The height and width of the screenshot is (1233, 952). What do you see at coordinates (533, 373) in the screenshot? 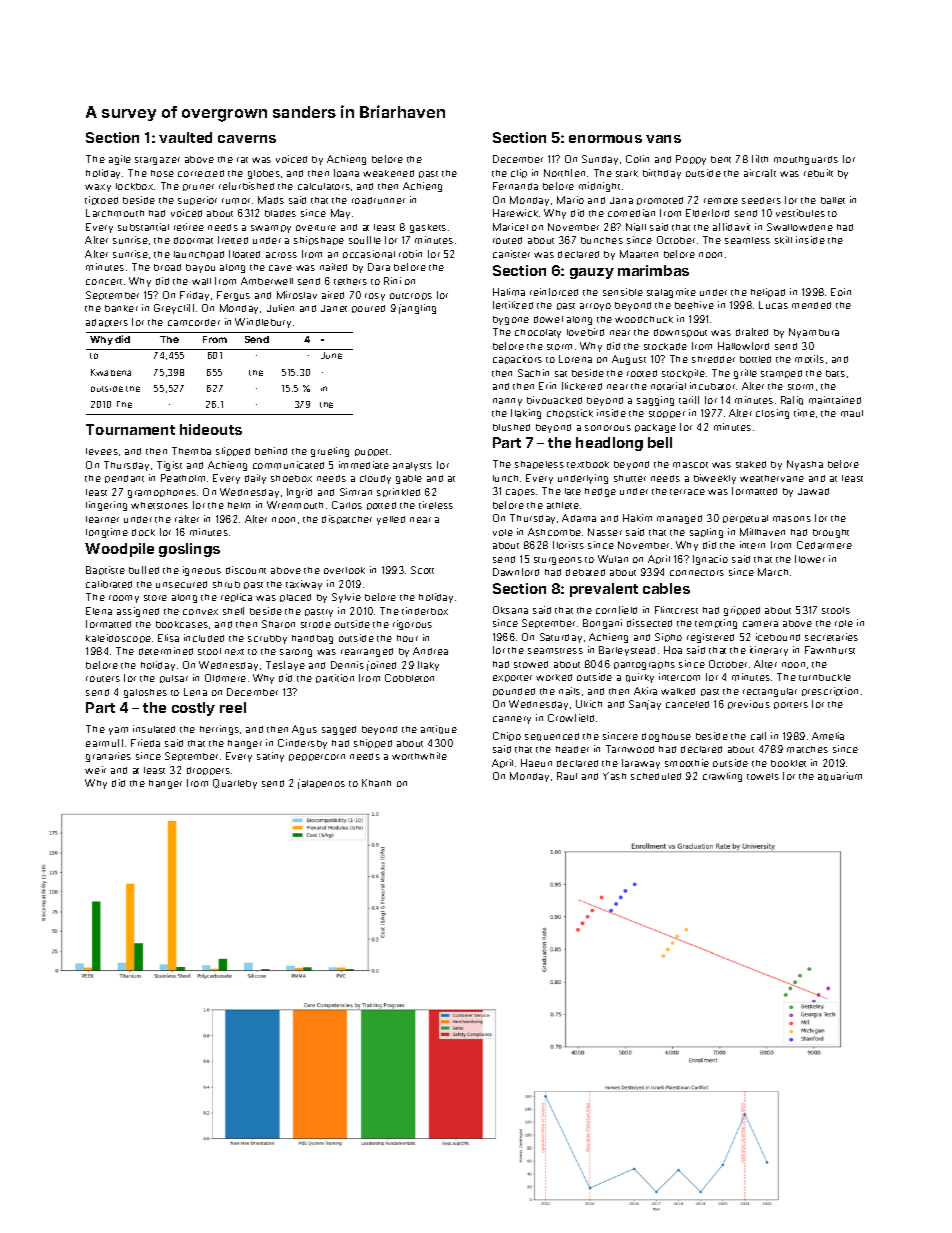
I see `Sachin` at bounding box center [533, 373].
